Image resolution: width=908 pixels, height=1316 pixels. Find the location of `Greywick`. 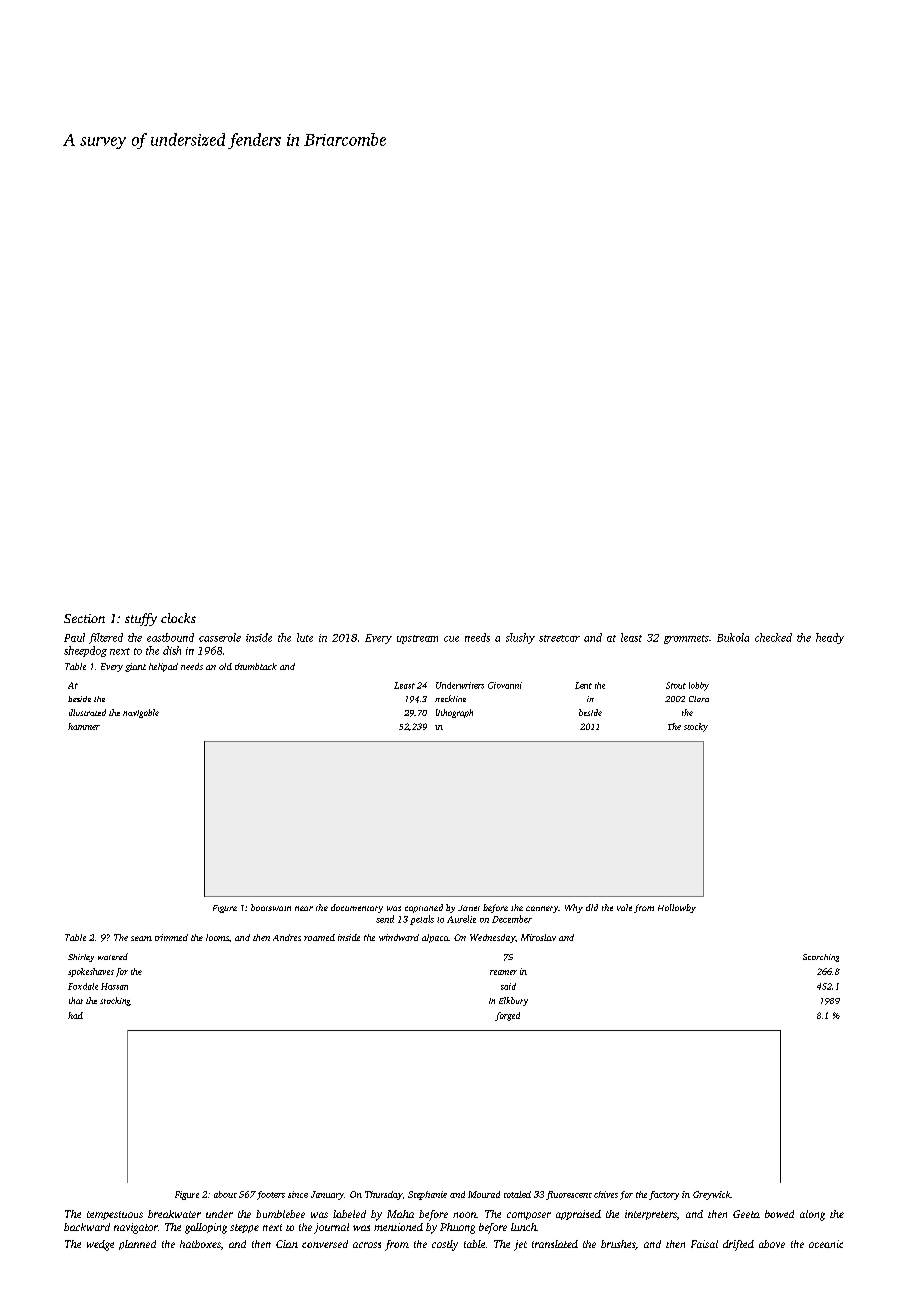

Greywick is located at coordinates (712, 1195).
